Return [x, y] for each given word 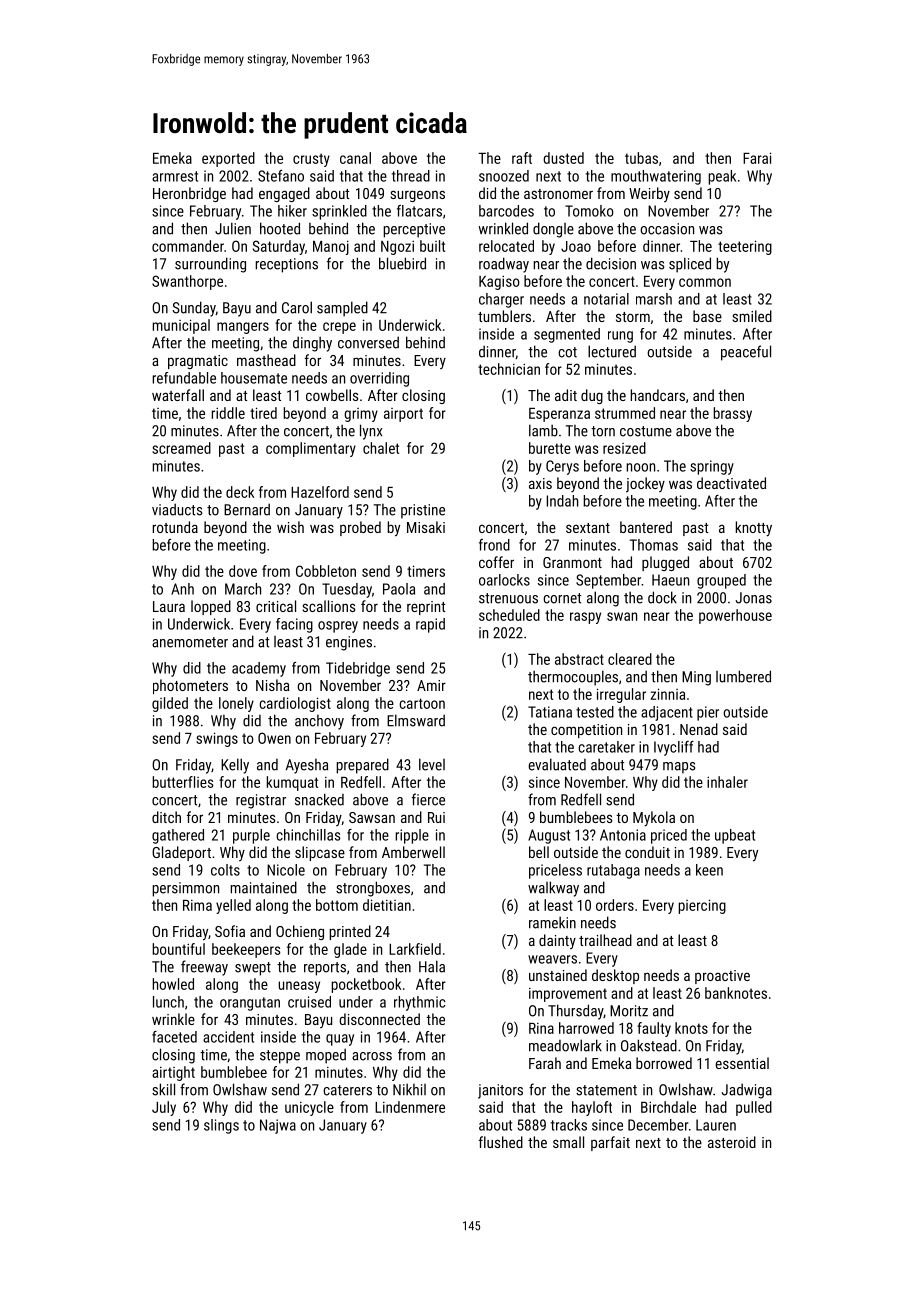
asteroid [732, 1142]
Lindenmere [410, 1107]
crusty [311, 160]
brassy [732, 414]
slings [221, 1126]
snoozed [504, 176]
